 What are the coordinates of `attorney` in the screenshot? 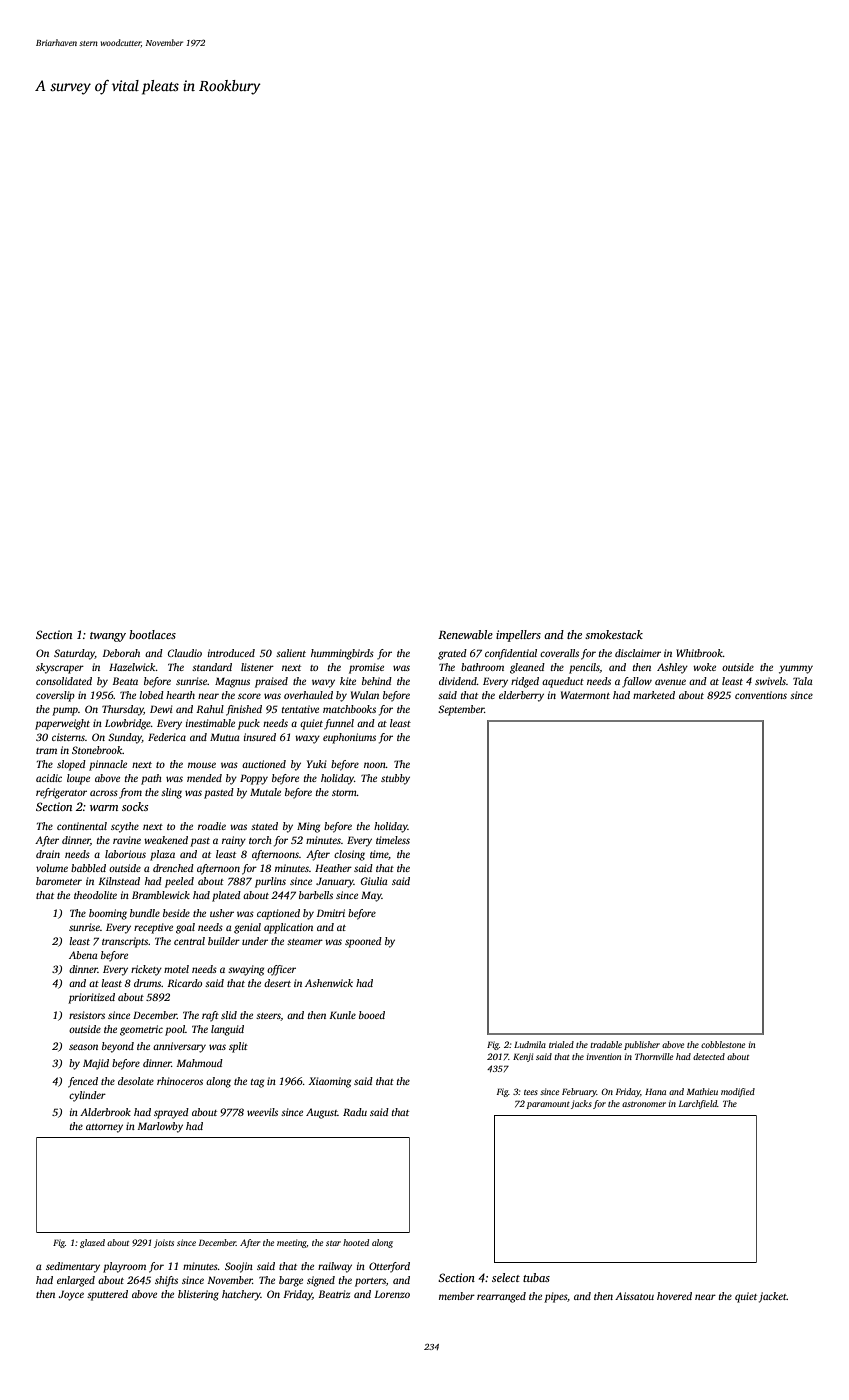 It's located at (104, 1128).
